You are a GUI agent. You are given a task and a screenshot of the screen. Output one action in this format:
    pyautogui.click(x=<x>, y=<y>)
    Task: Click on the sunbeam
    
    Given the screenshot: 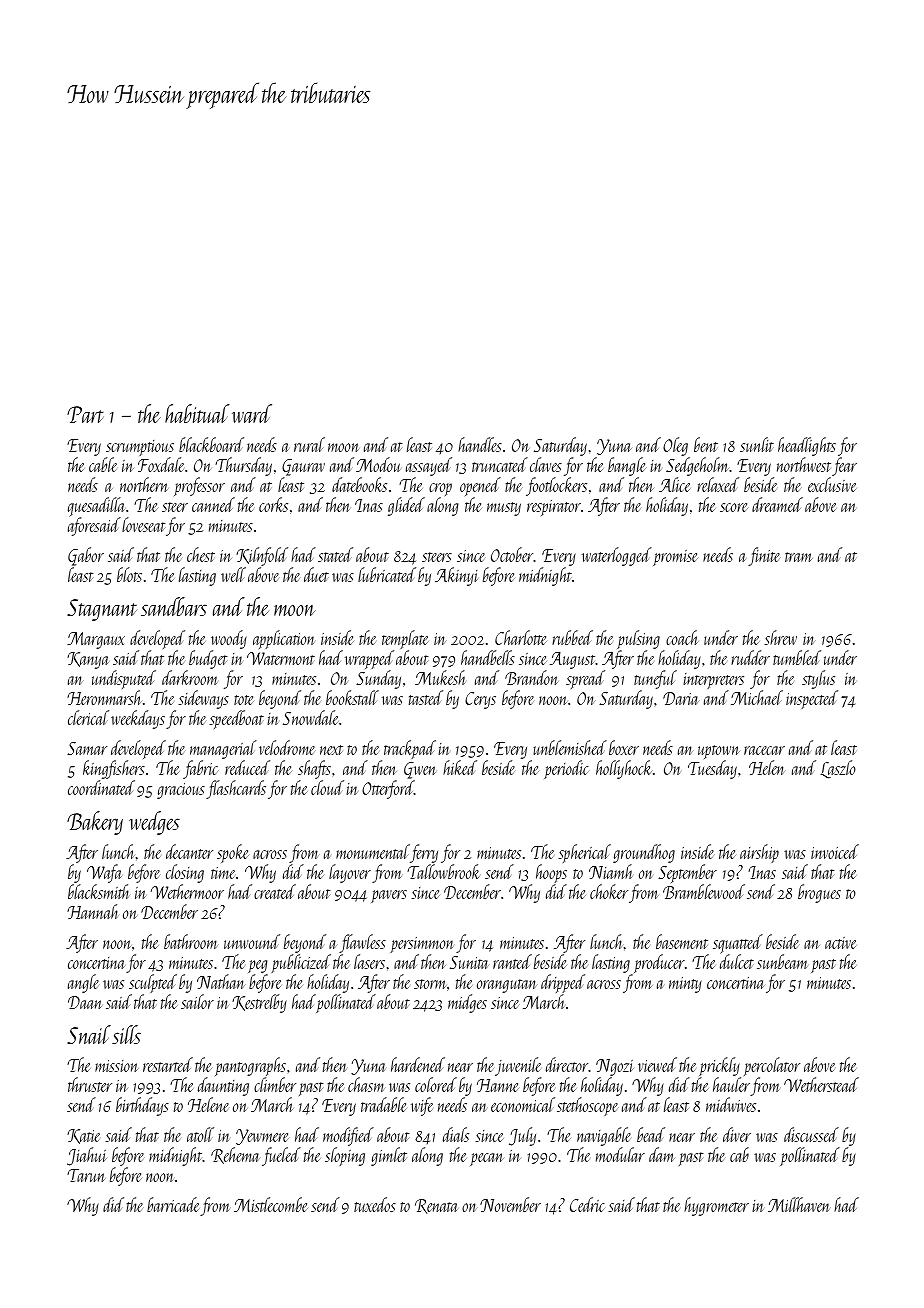 What is the action you would take?
    pyautogui.click(x=782, y=961)
